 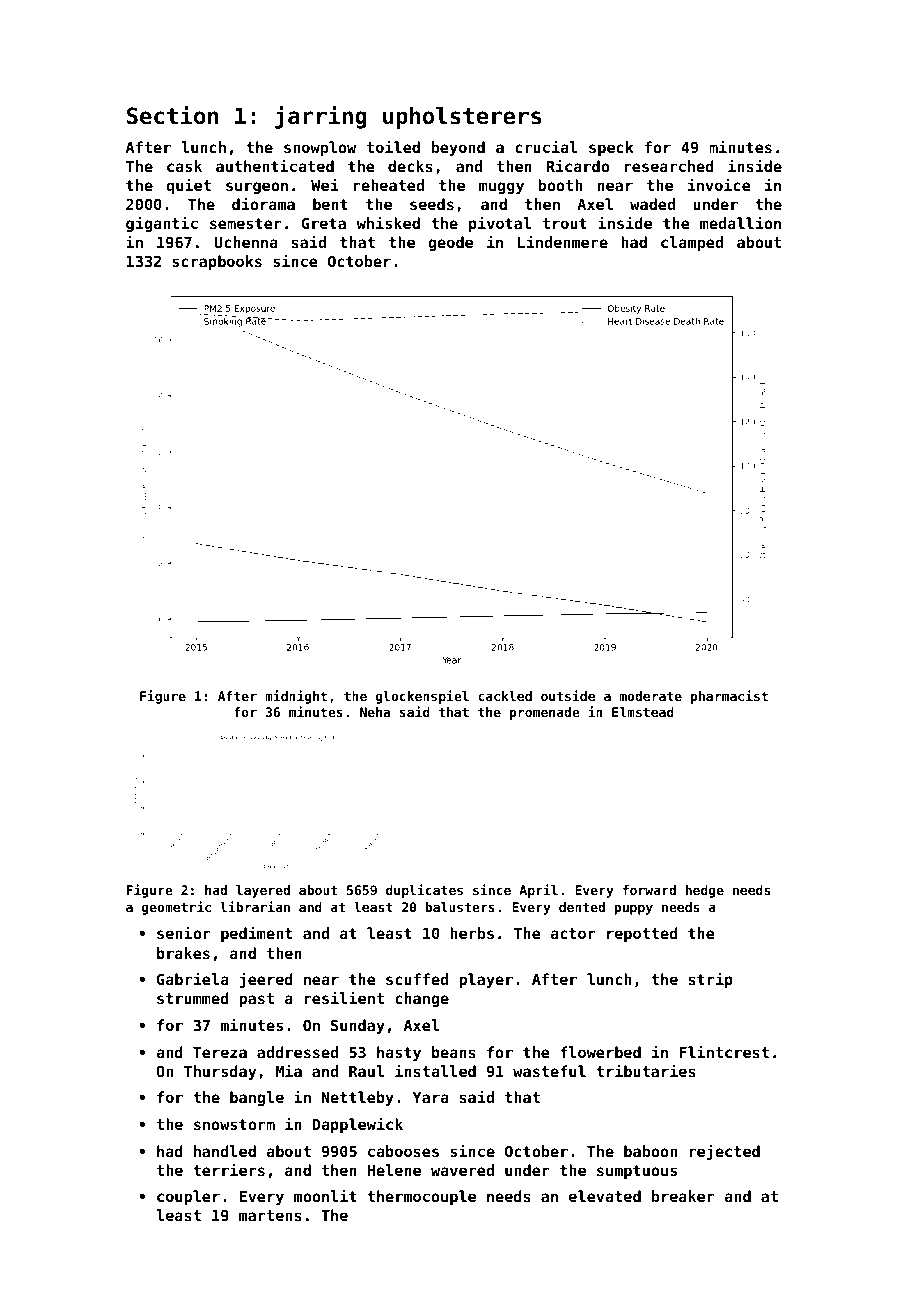 What do you see at coordinates (424, 891) in the page?
I see `duplicates` at bounding box center [424, 891].
